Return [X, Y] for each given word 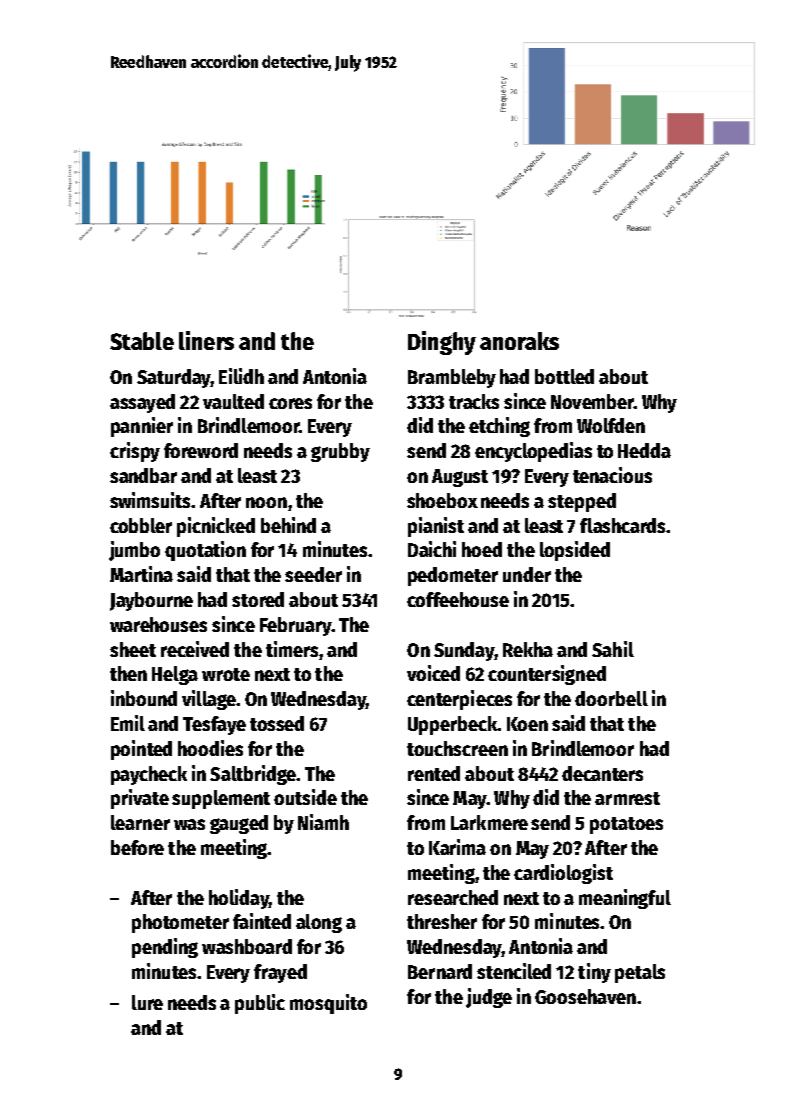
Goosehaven [585, 996]
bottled [564, 376]
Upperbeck [453, 725]
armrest [627, 798]
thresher [442, 921]
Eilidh [241, 376]
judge [489, 998]
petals [640, 973]
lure [147, 1002]
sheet [133, 649]
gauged [239, 824]
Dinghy [442, 343]
